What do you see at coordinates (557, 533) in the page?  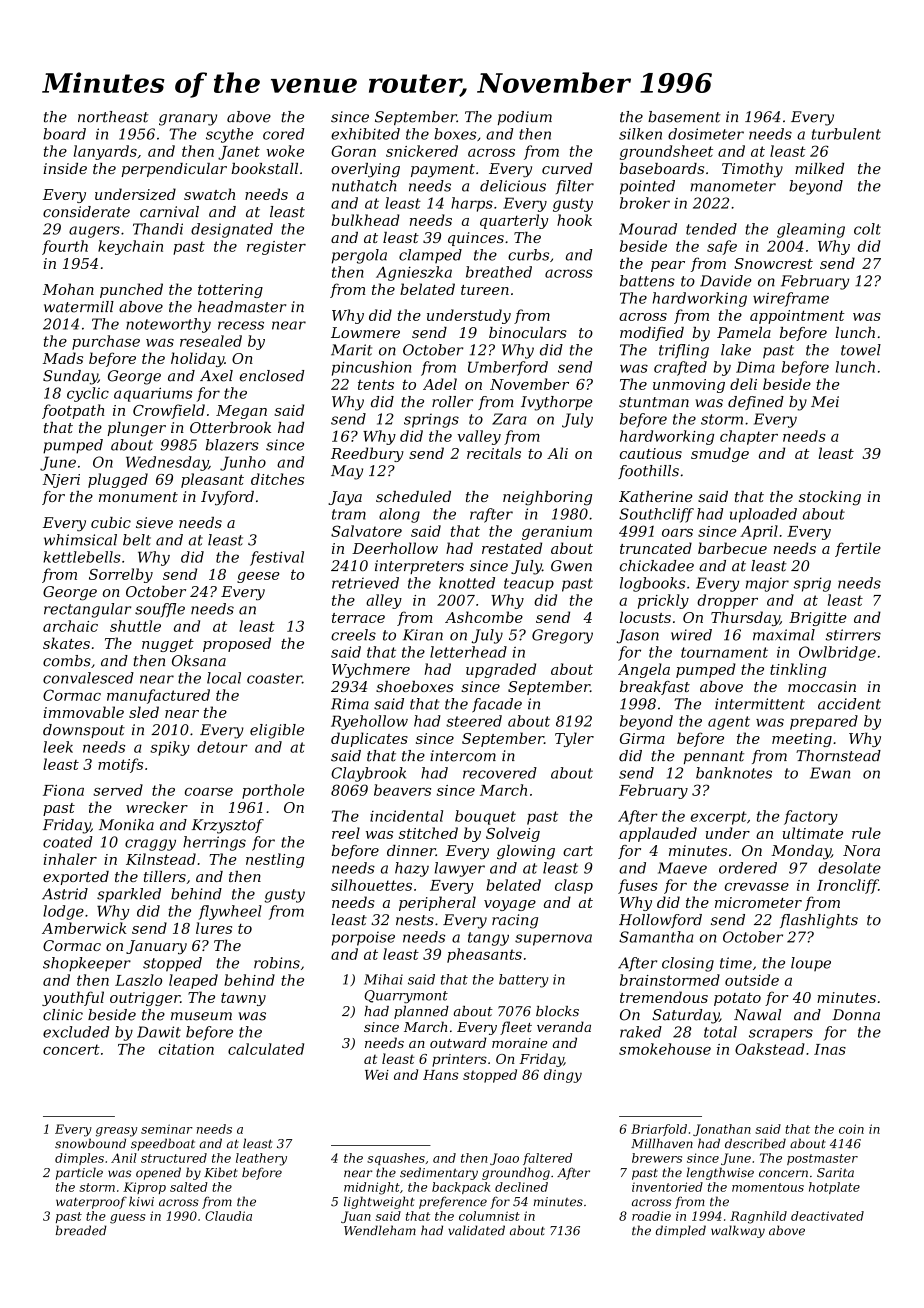 I see `geranium` at bounding box center [557, 533].
